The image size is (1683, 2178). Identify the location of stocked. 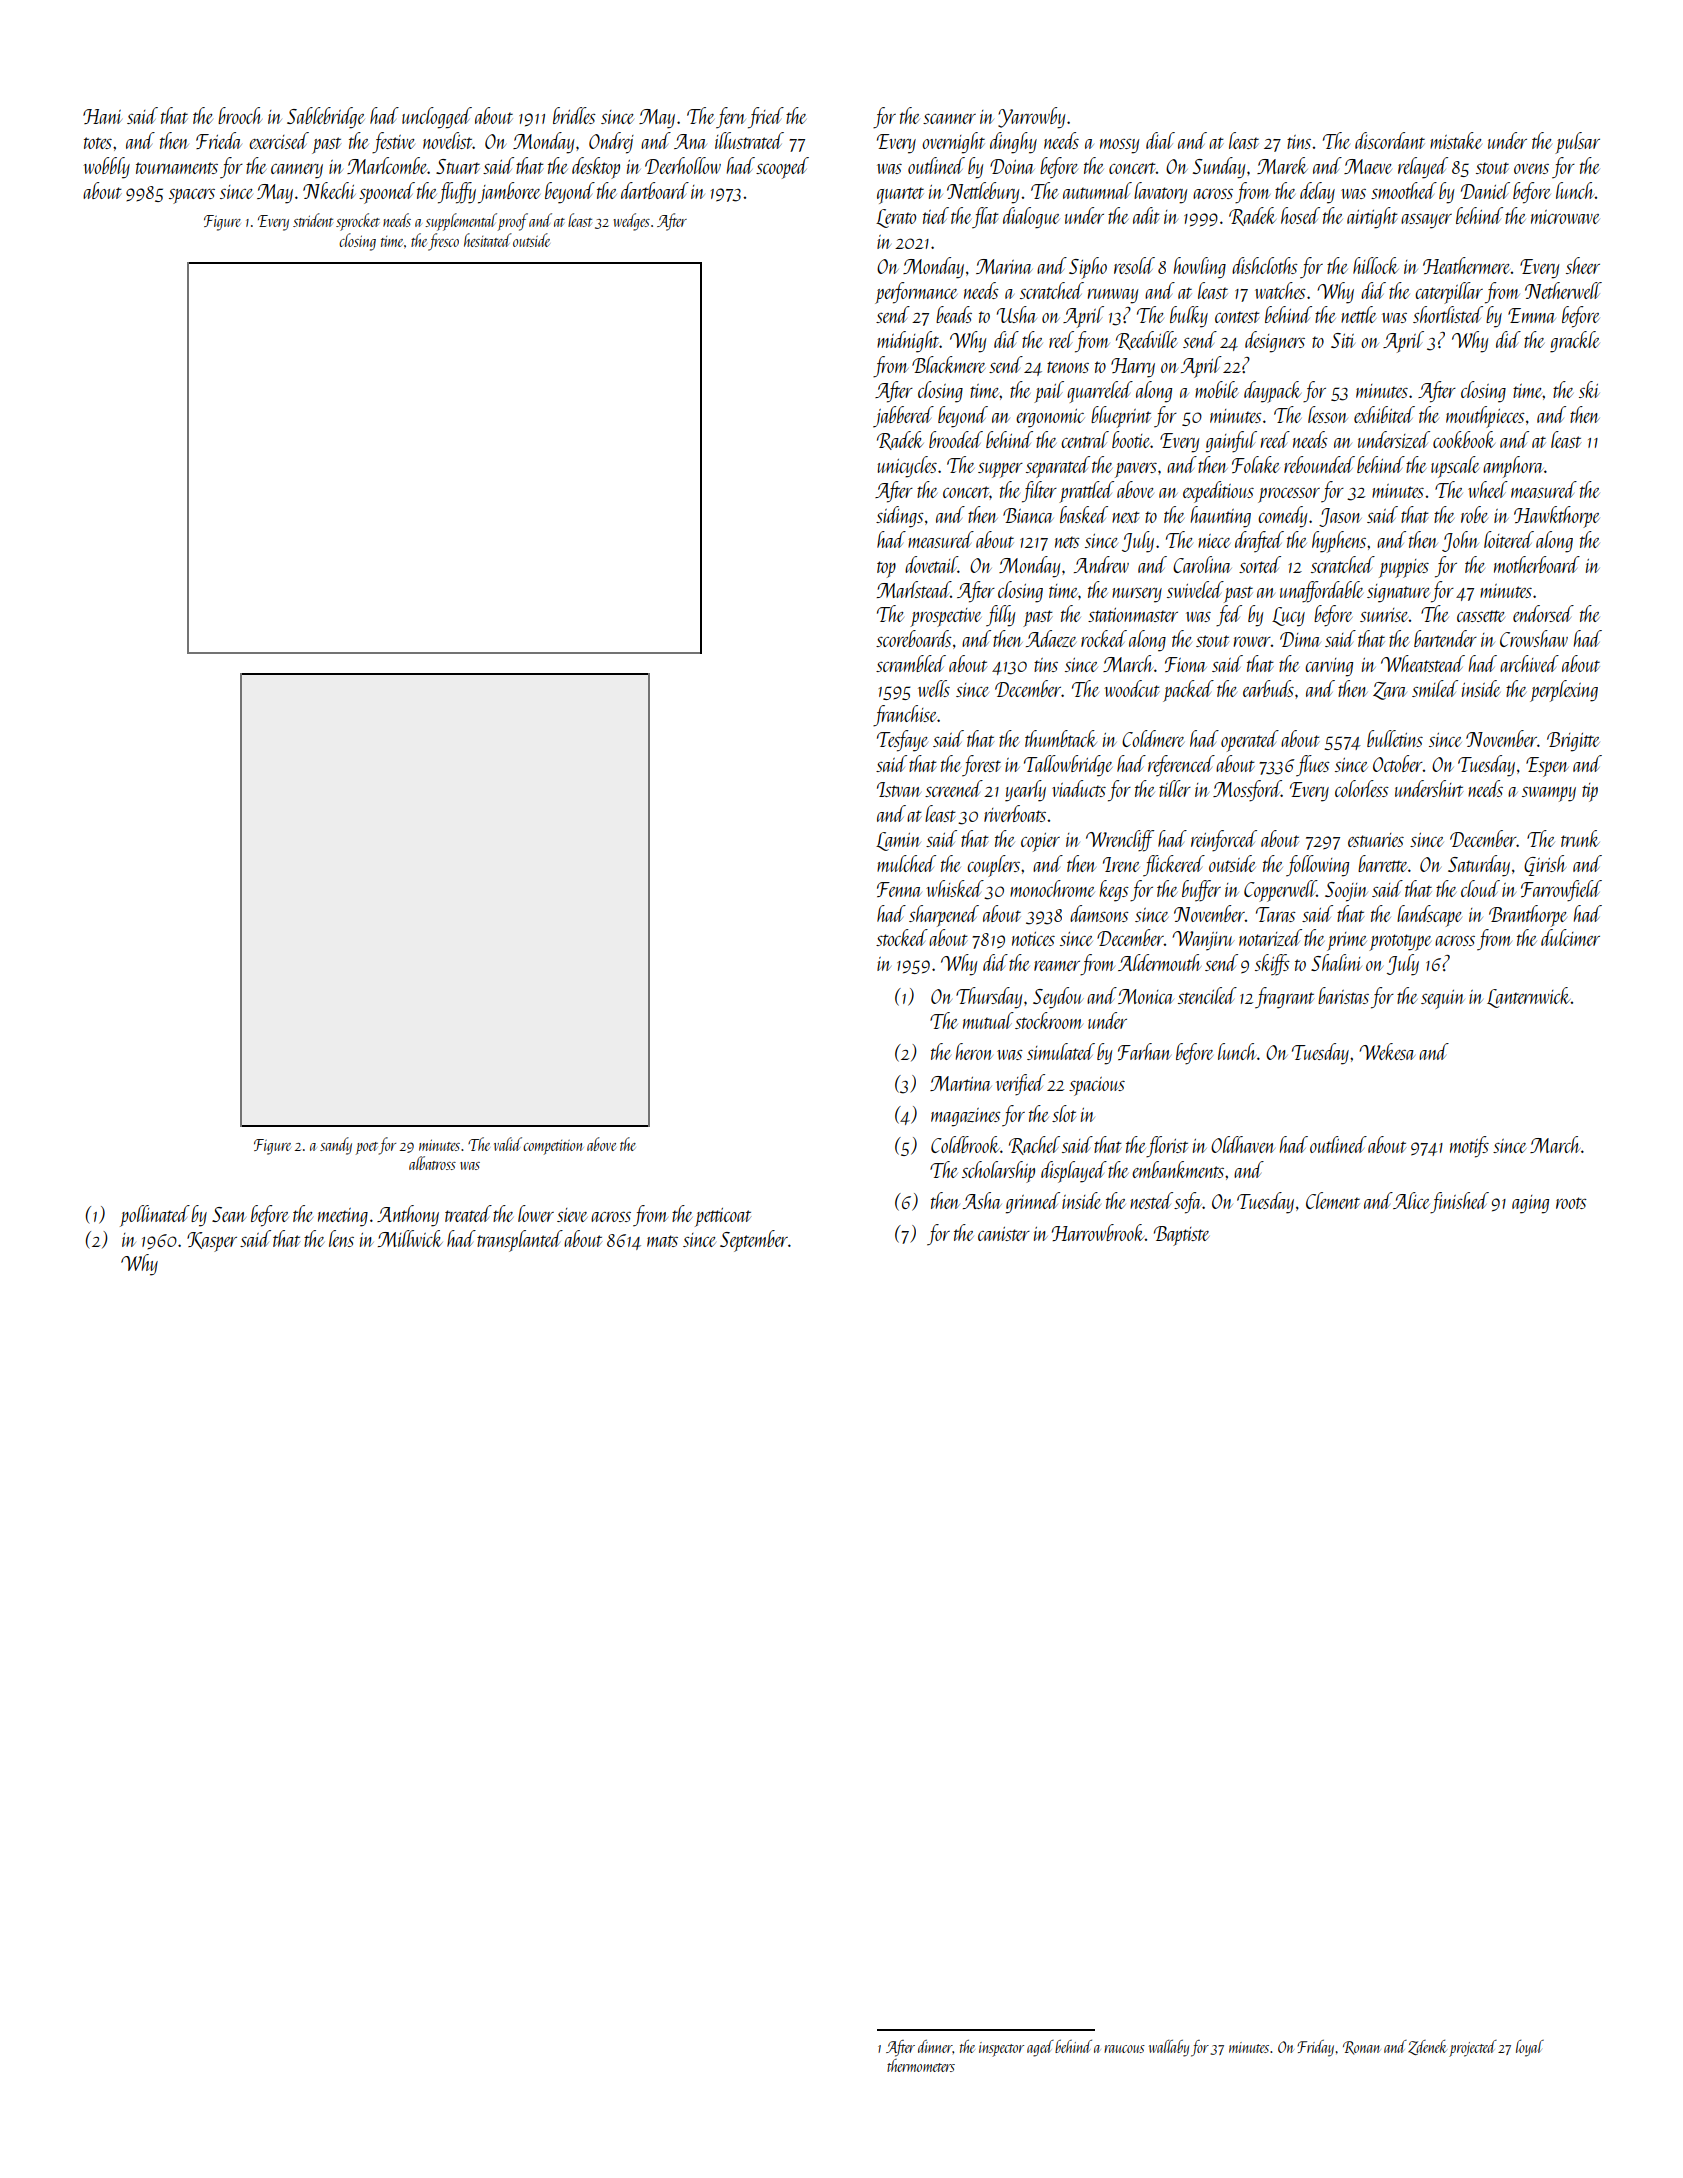
(902, 937).
